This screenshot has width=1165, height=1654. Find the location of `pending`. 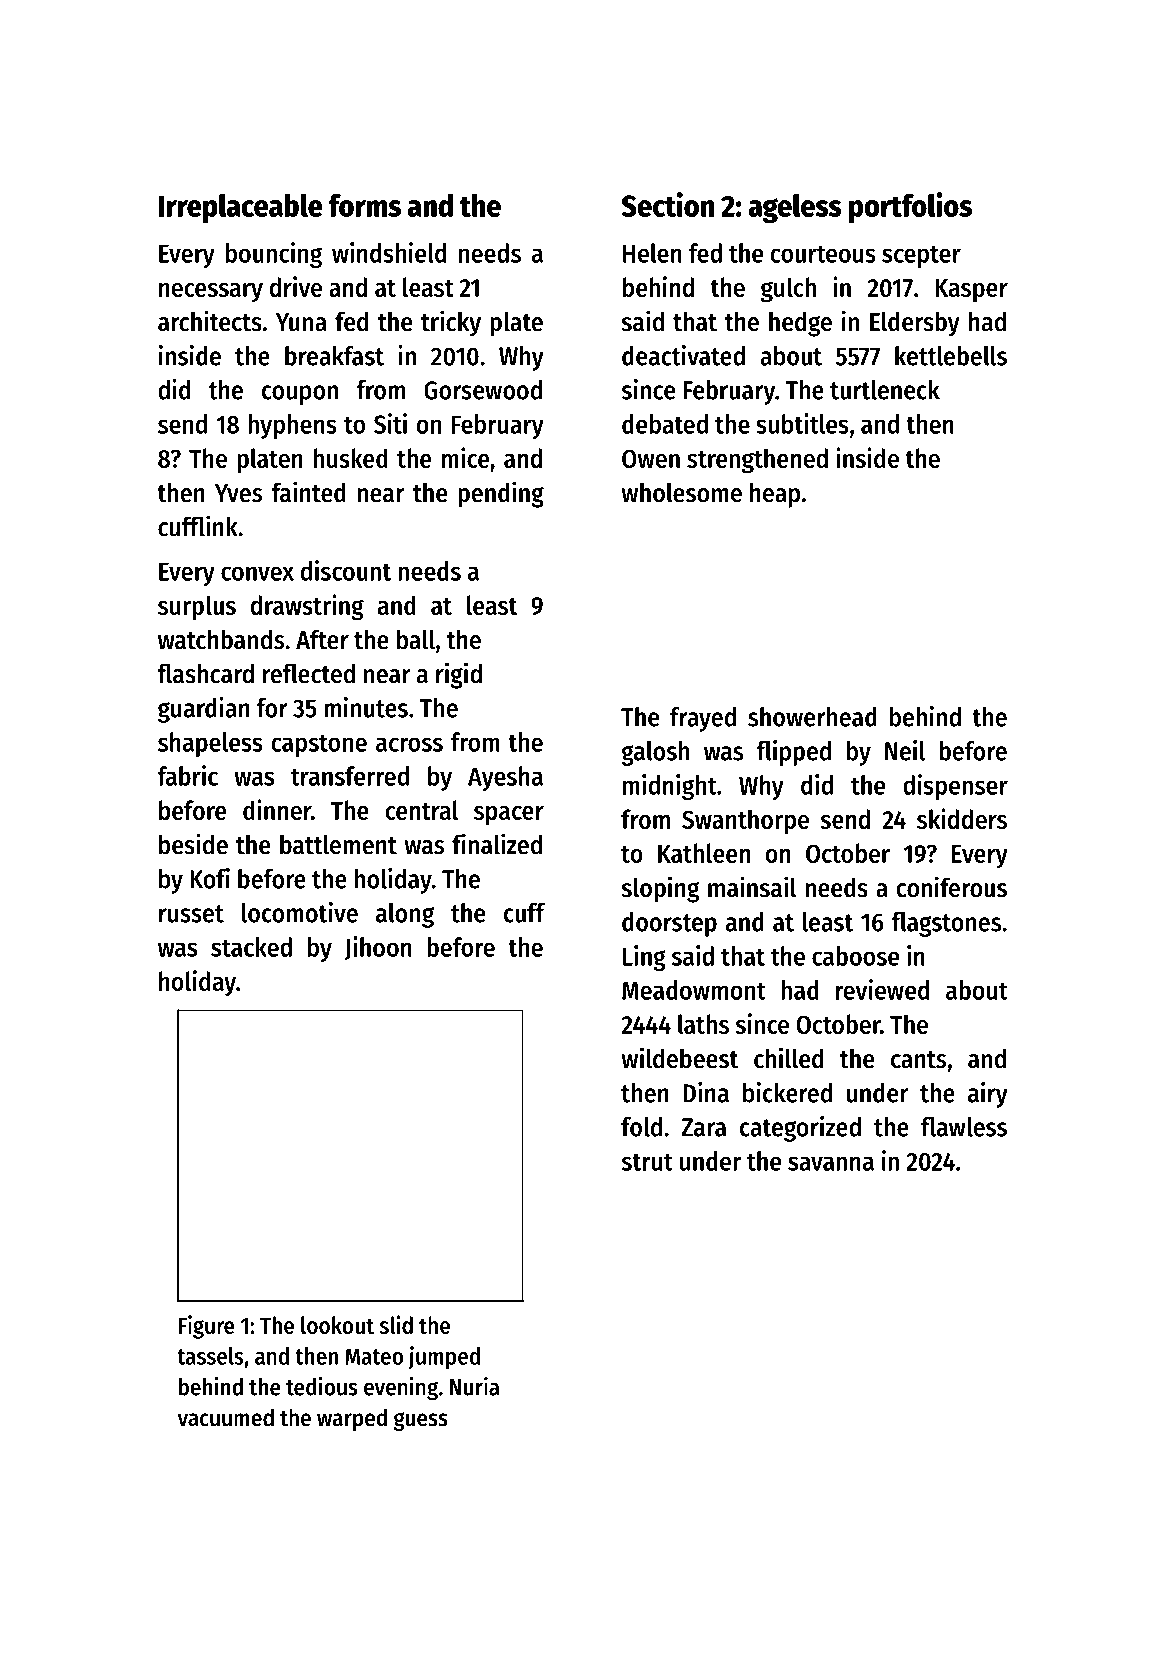

pending is located at coordinates (501, 494).
